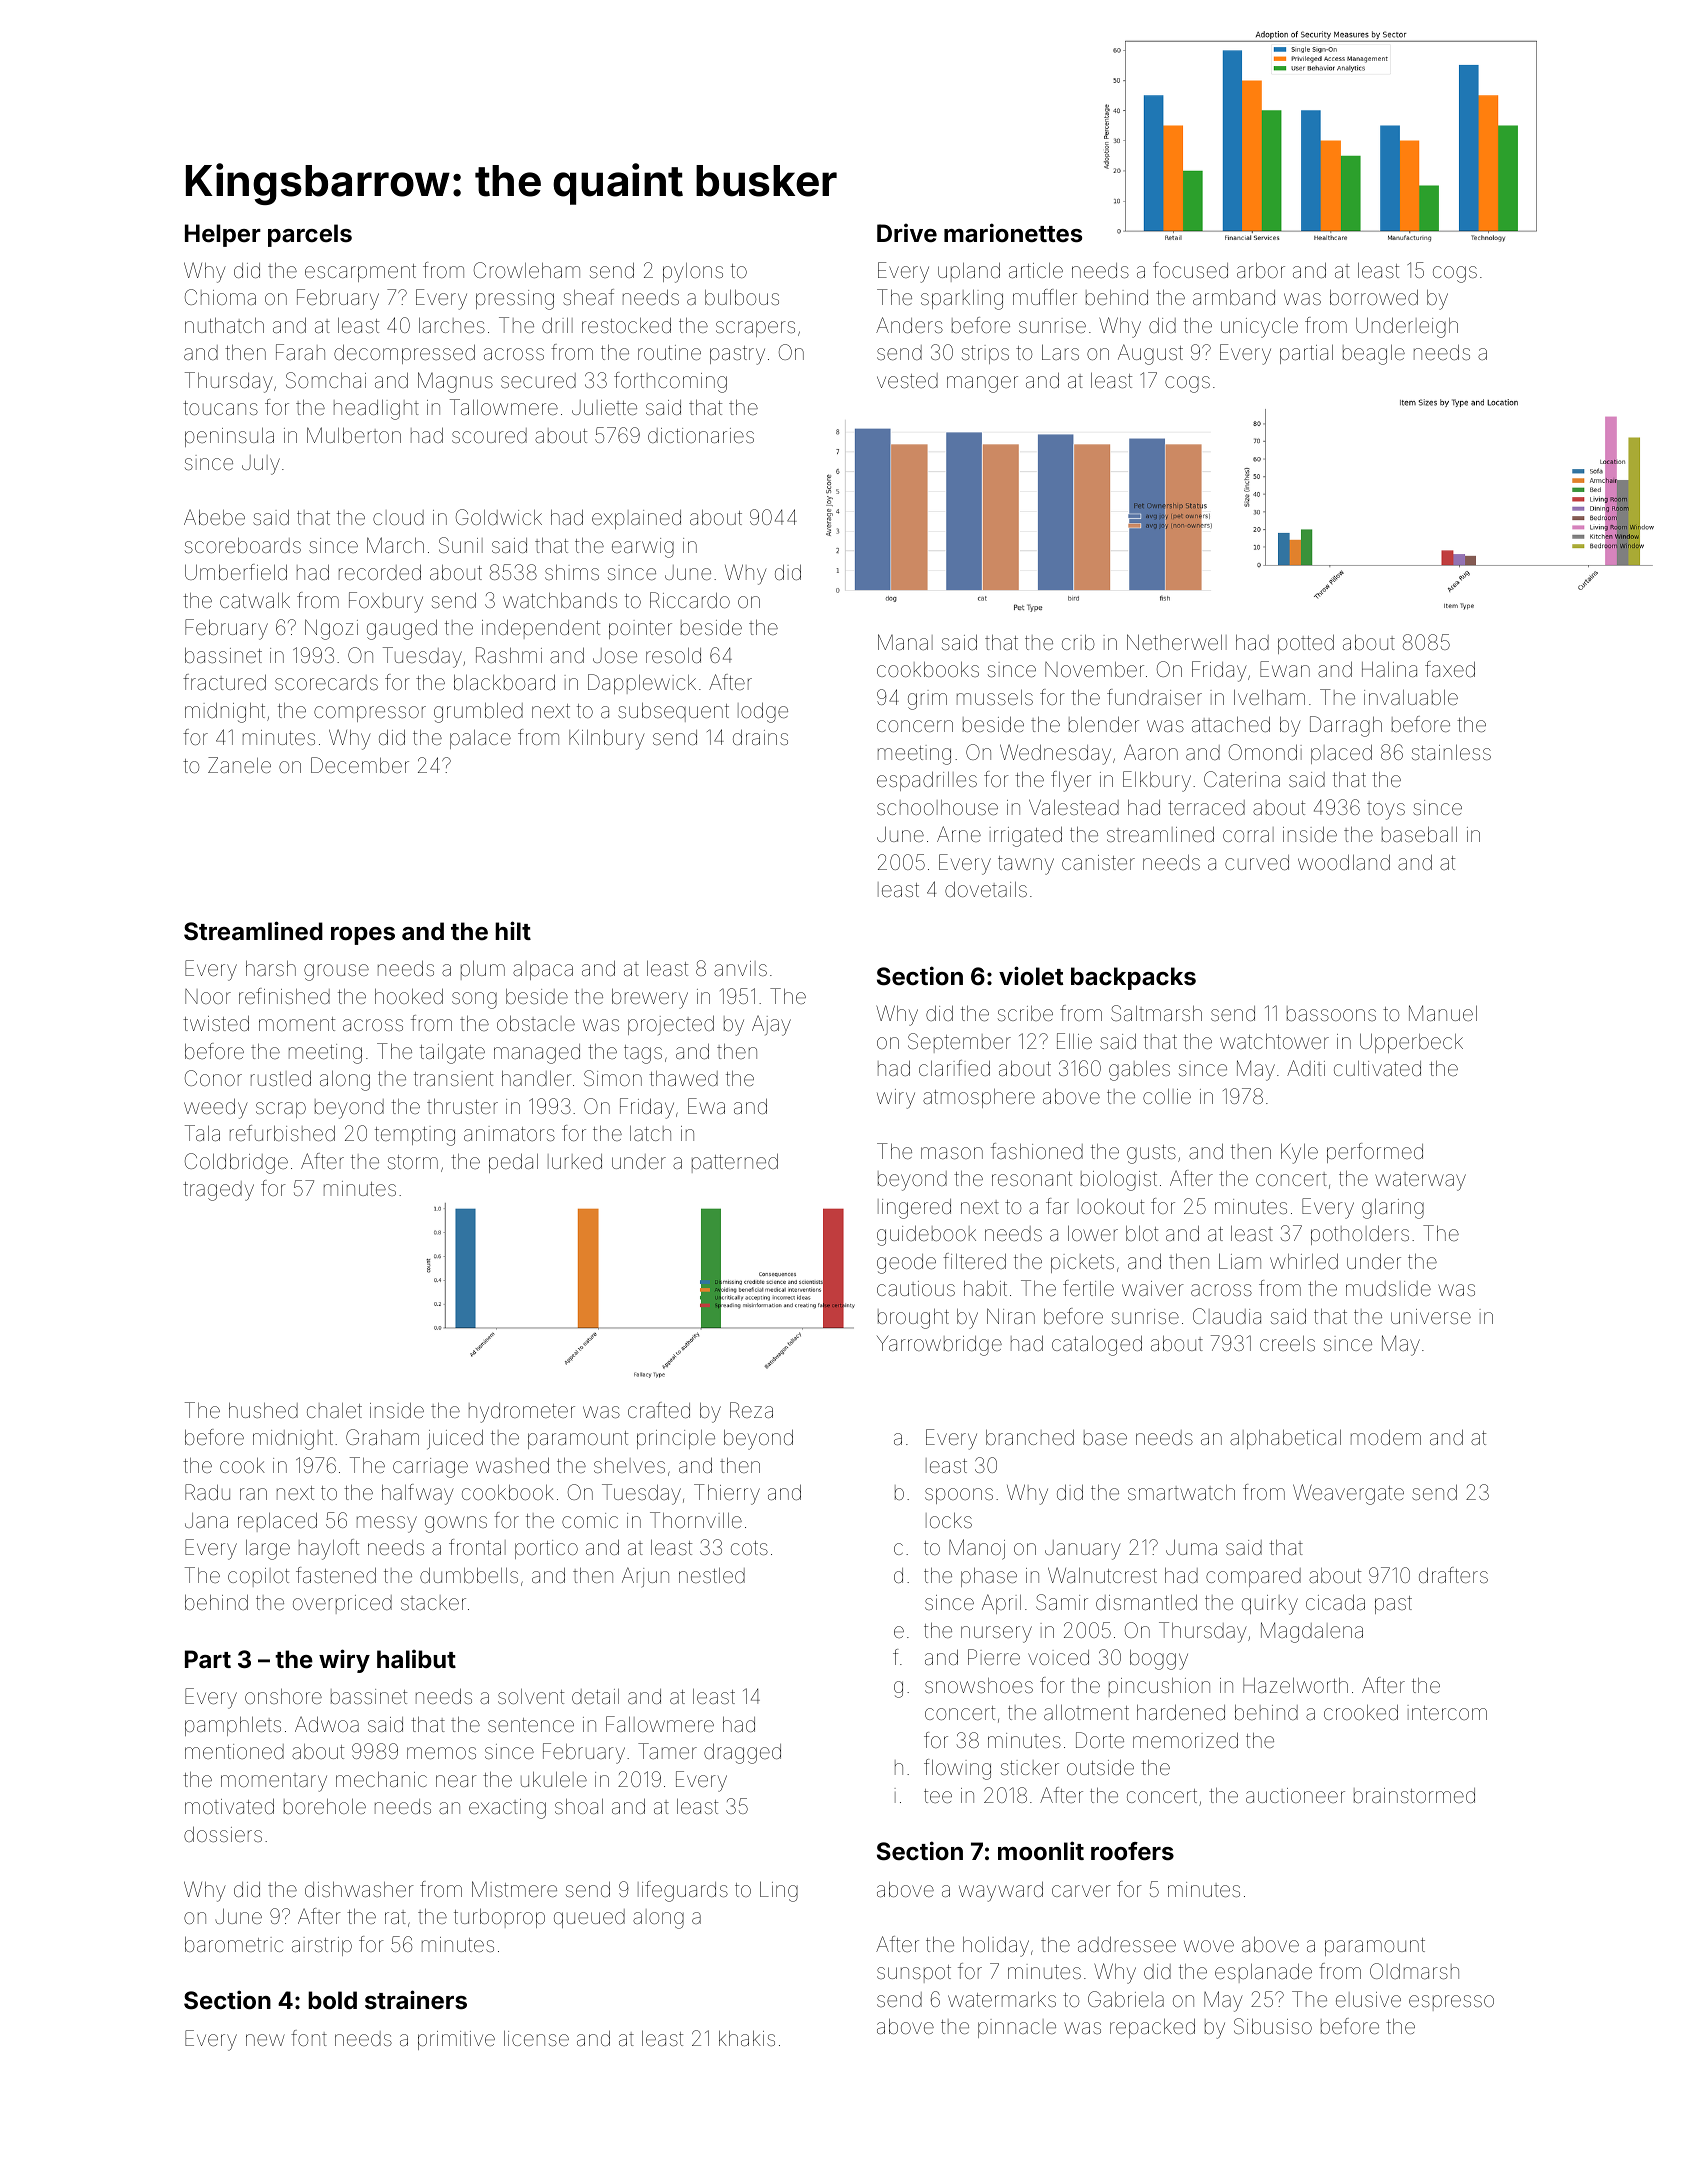  What do you see at coordinates (1295, 1795) in the page?
I see `auctioneer` at bounding box center [1295, 1795].
